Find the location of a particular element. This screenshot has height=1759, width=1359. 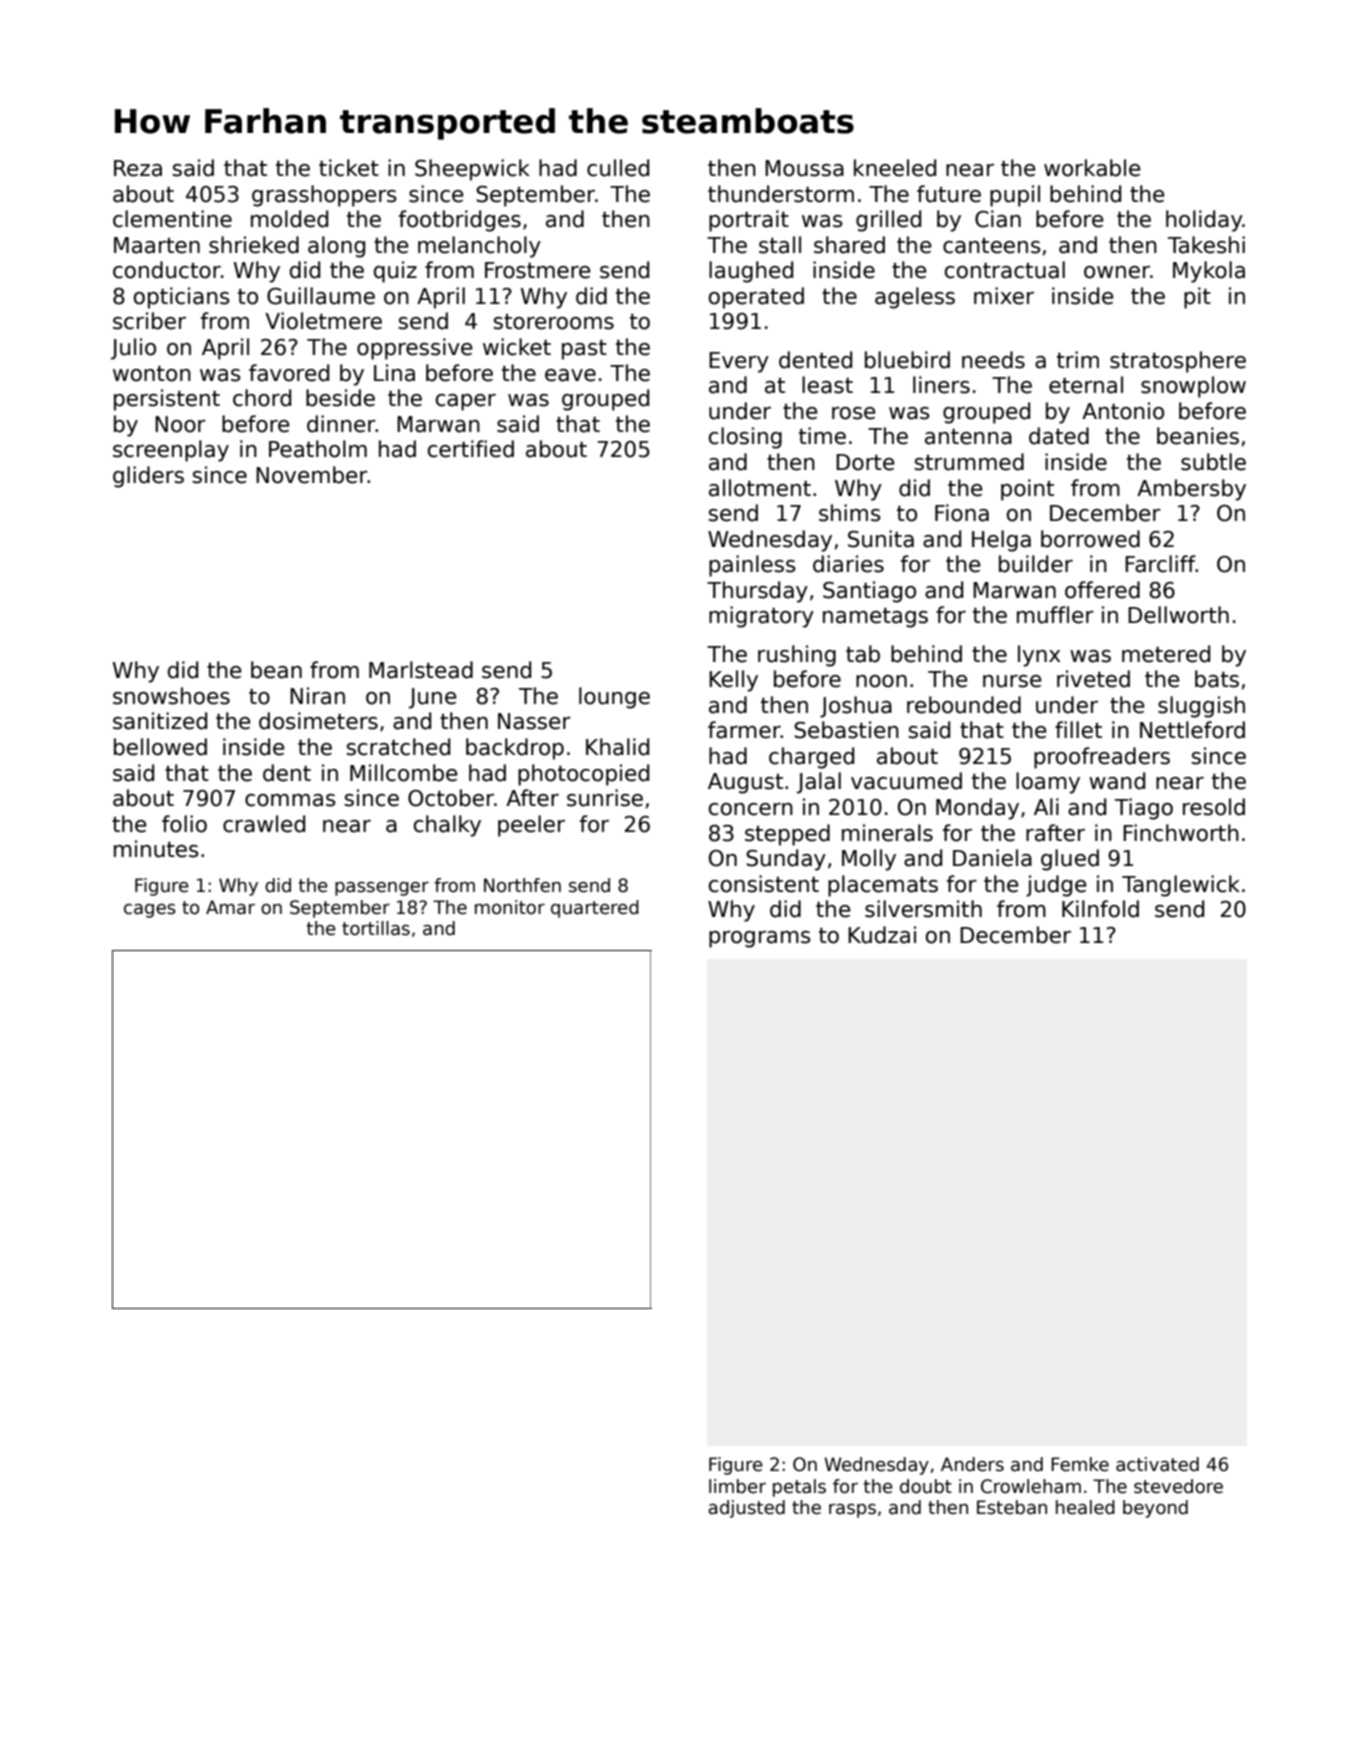

Tanglewick is located at coordinates (1181, 886).
